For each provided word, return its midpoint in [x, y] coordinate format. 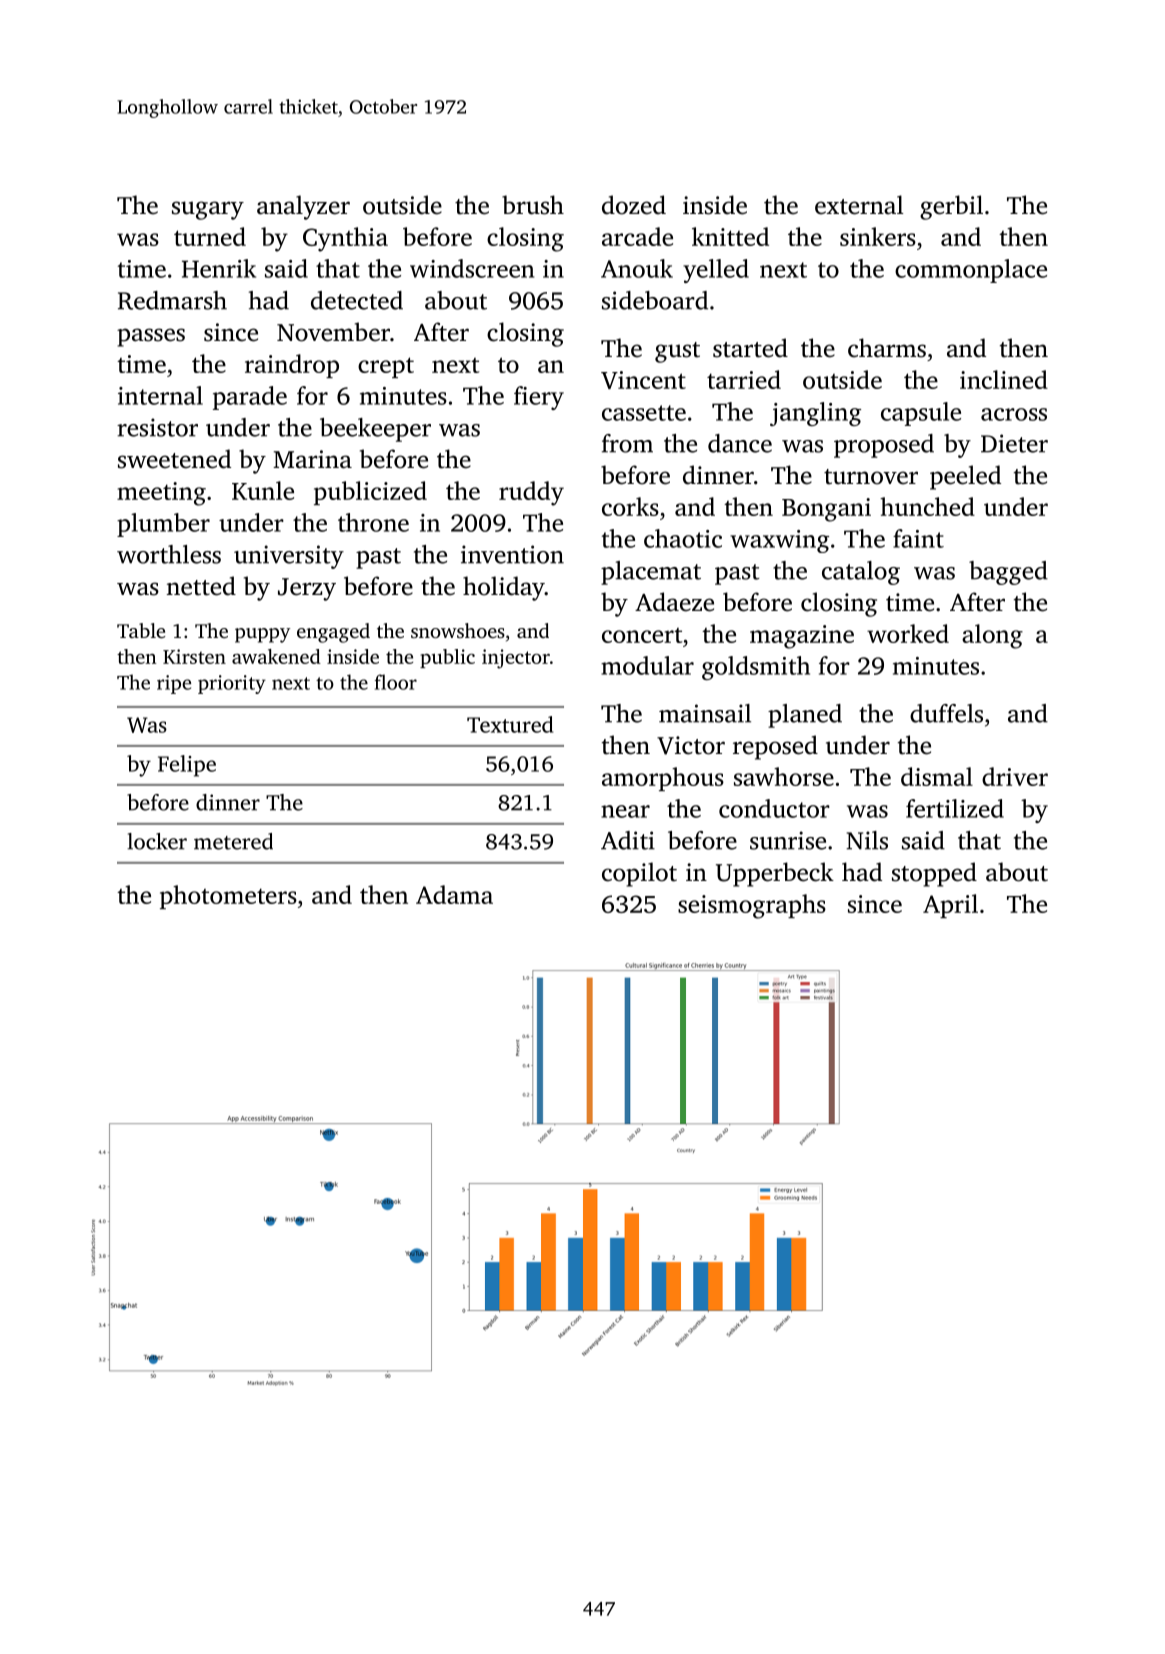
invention [512, 554]
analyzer [303, 207]
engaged [333, 633]
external [859, 205]
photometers [228, 897]
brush [533, 205]
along [992, 636]
